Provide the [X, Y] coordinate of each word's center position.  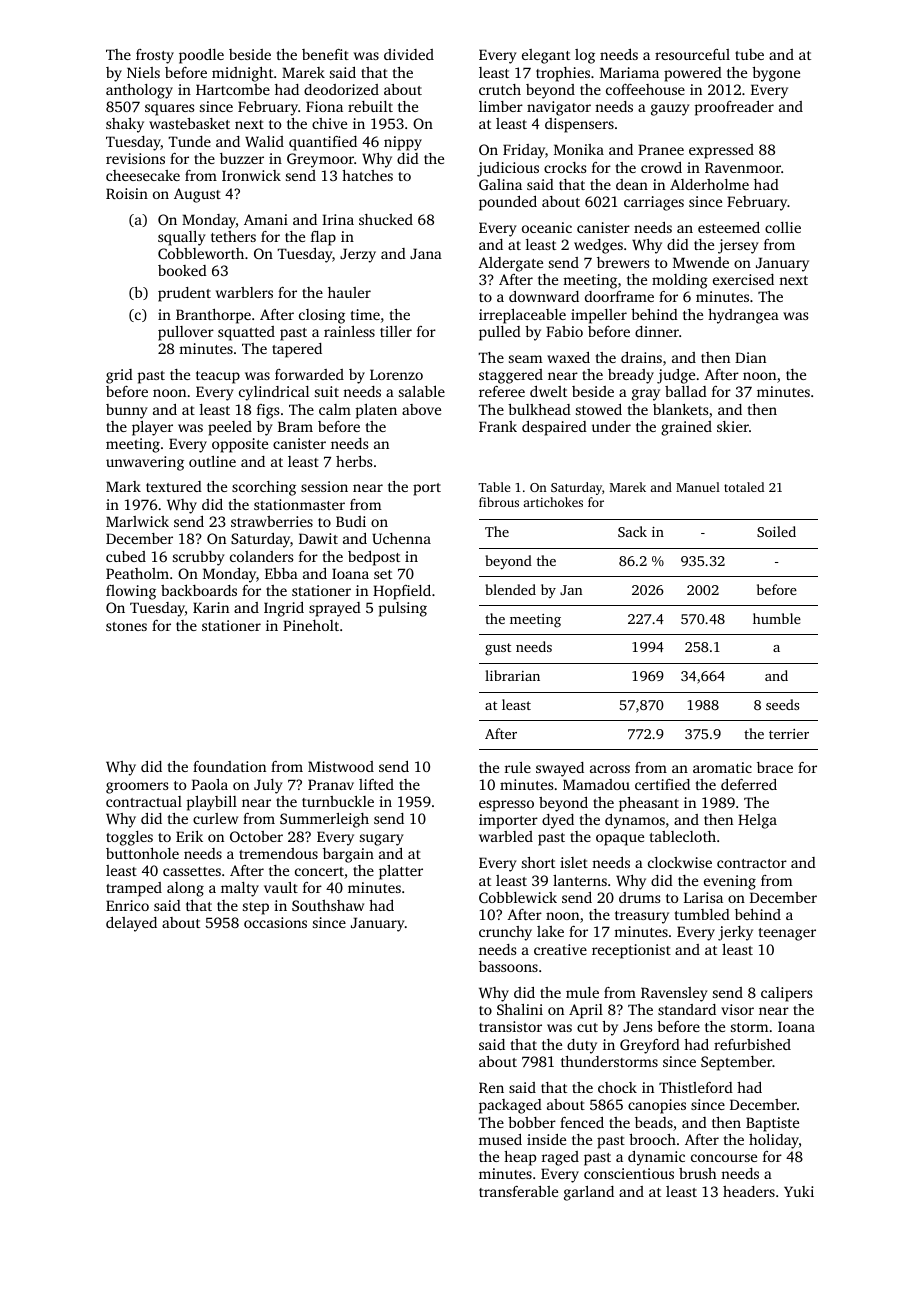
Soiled [776, 531]
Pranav [331, 784]
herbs [354, 461]
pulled [500, 333]
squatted [246, 333]
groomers [137, 788]
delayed [131, 924]
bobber [532, 1122]
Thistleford [696, 1087]
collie [783, 227]
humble [777, 618]
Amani [266, 219]
